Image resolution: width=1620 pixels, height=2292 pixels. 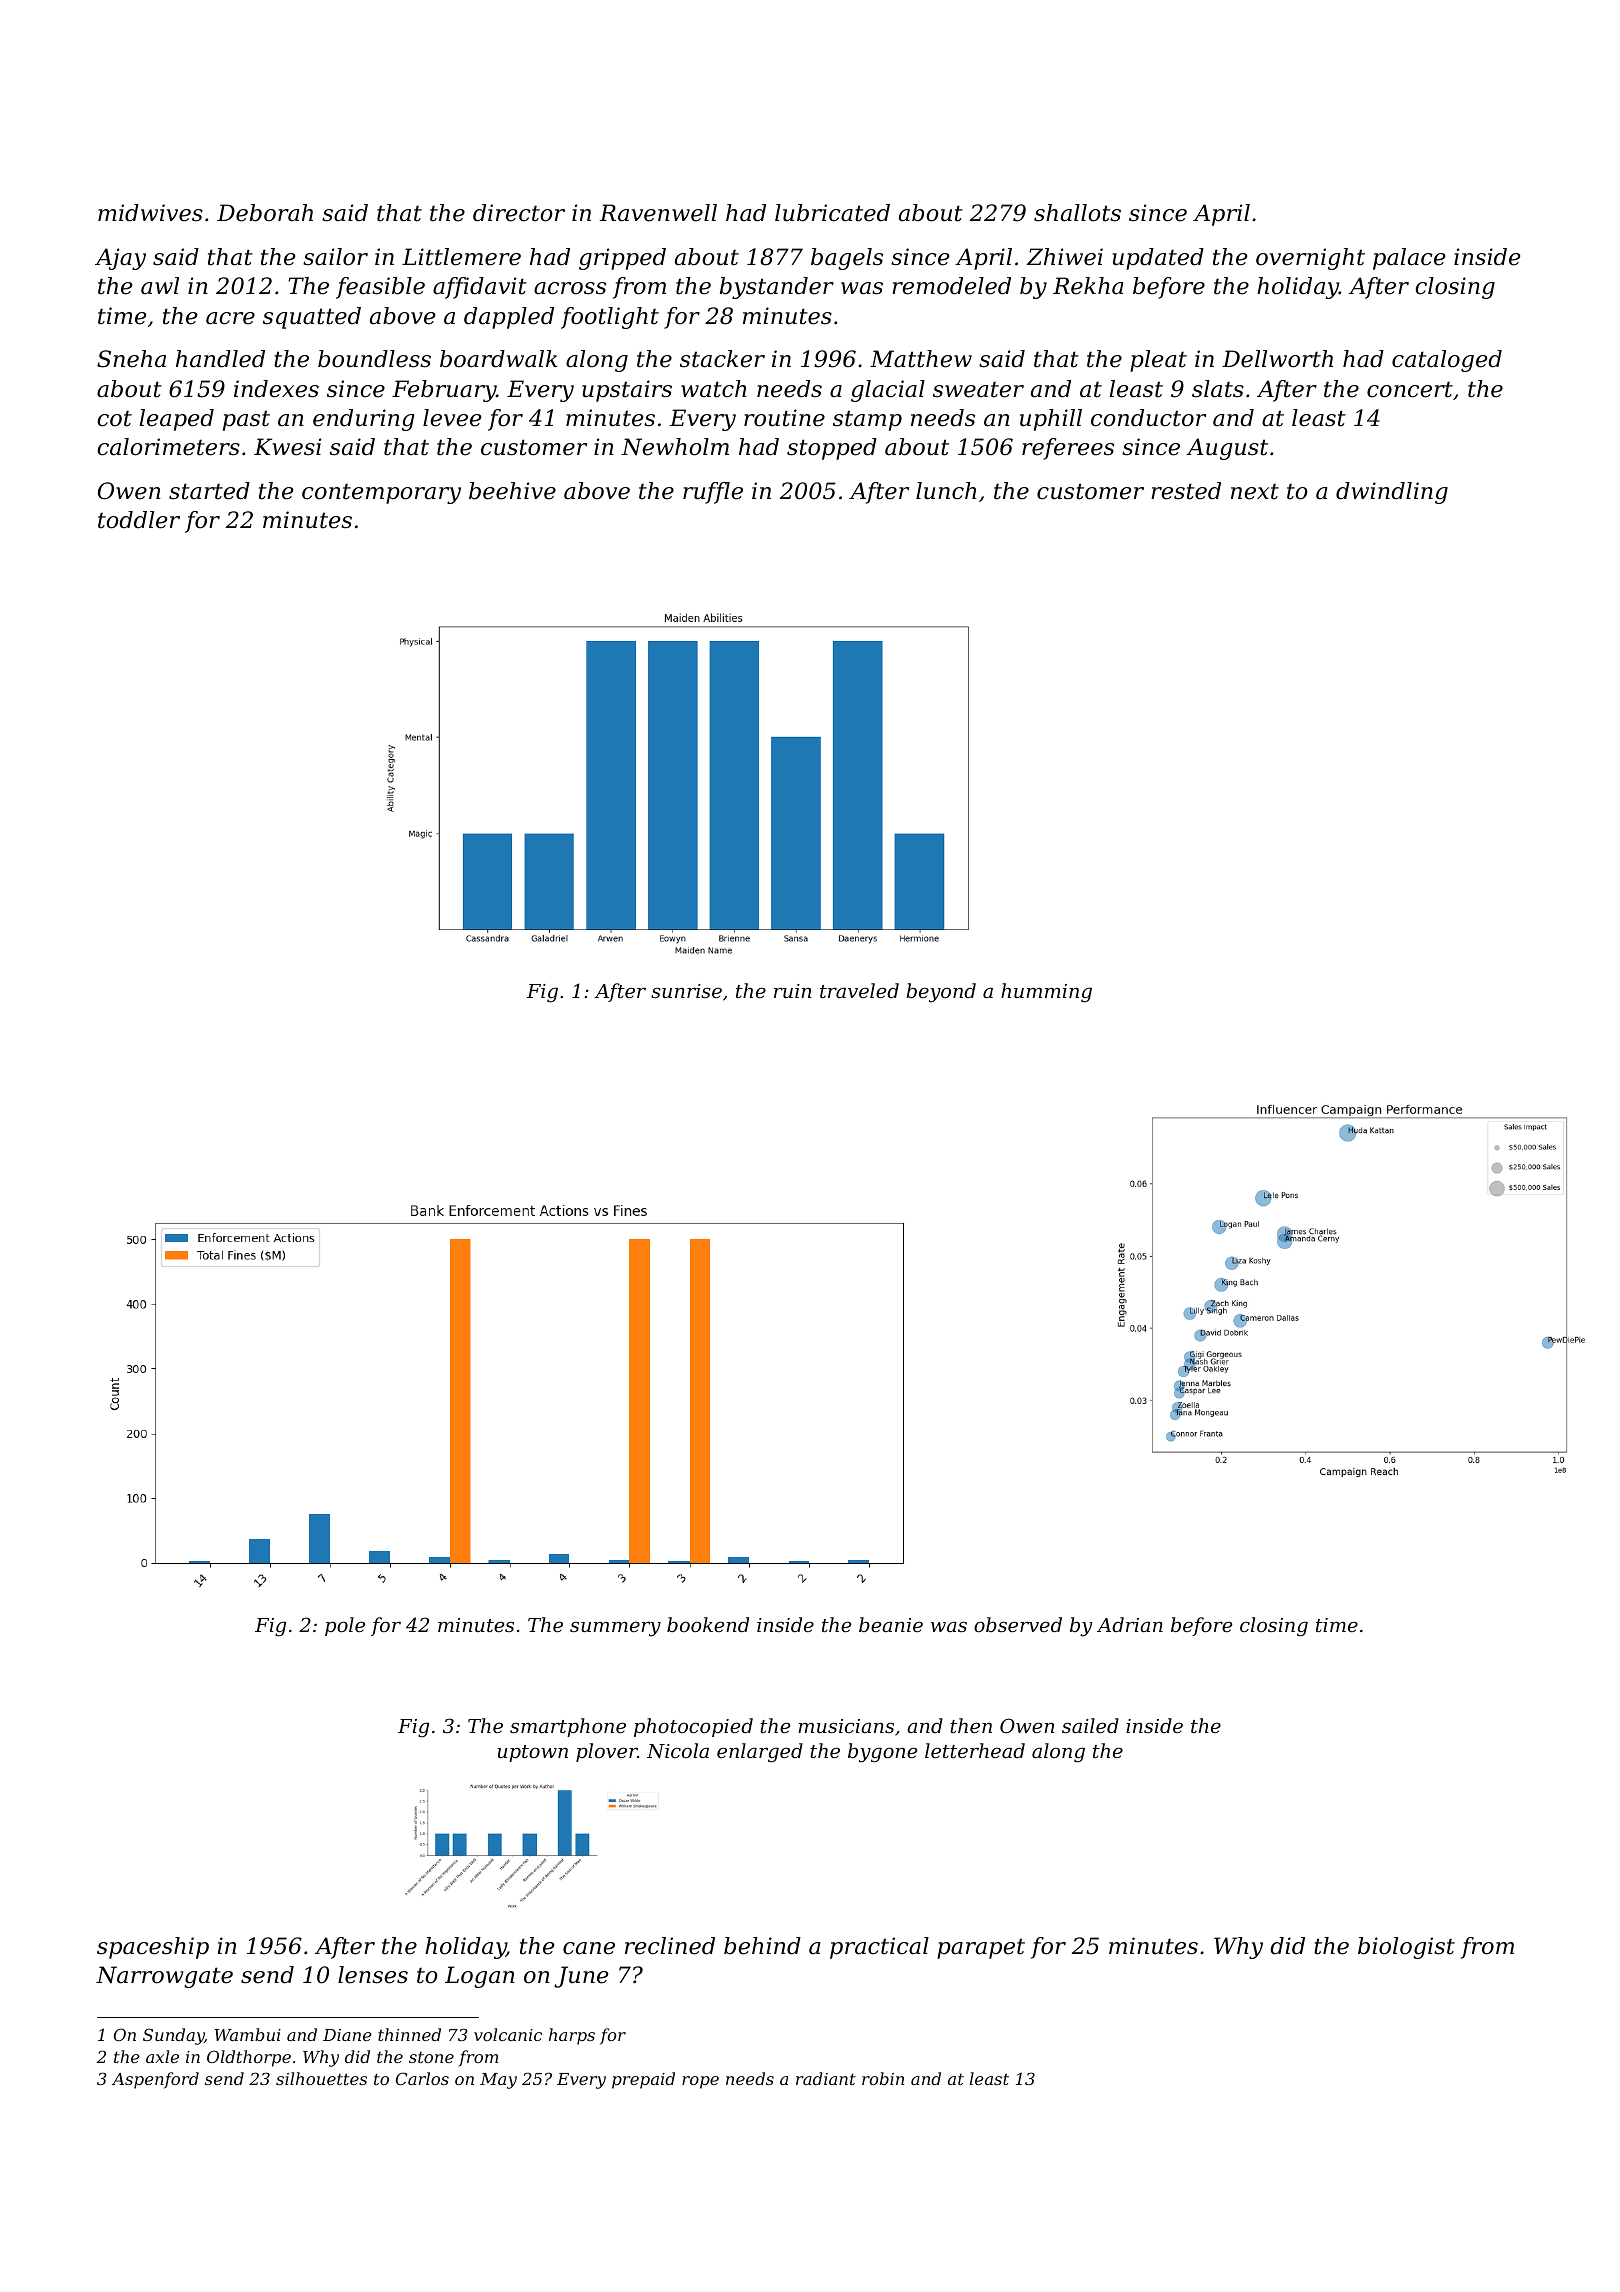 What do you see at coordinates (381, 493) in the screenshot?
I see `contemporary` at bounding box center [381, 493].
